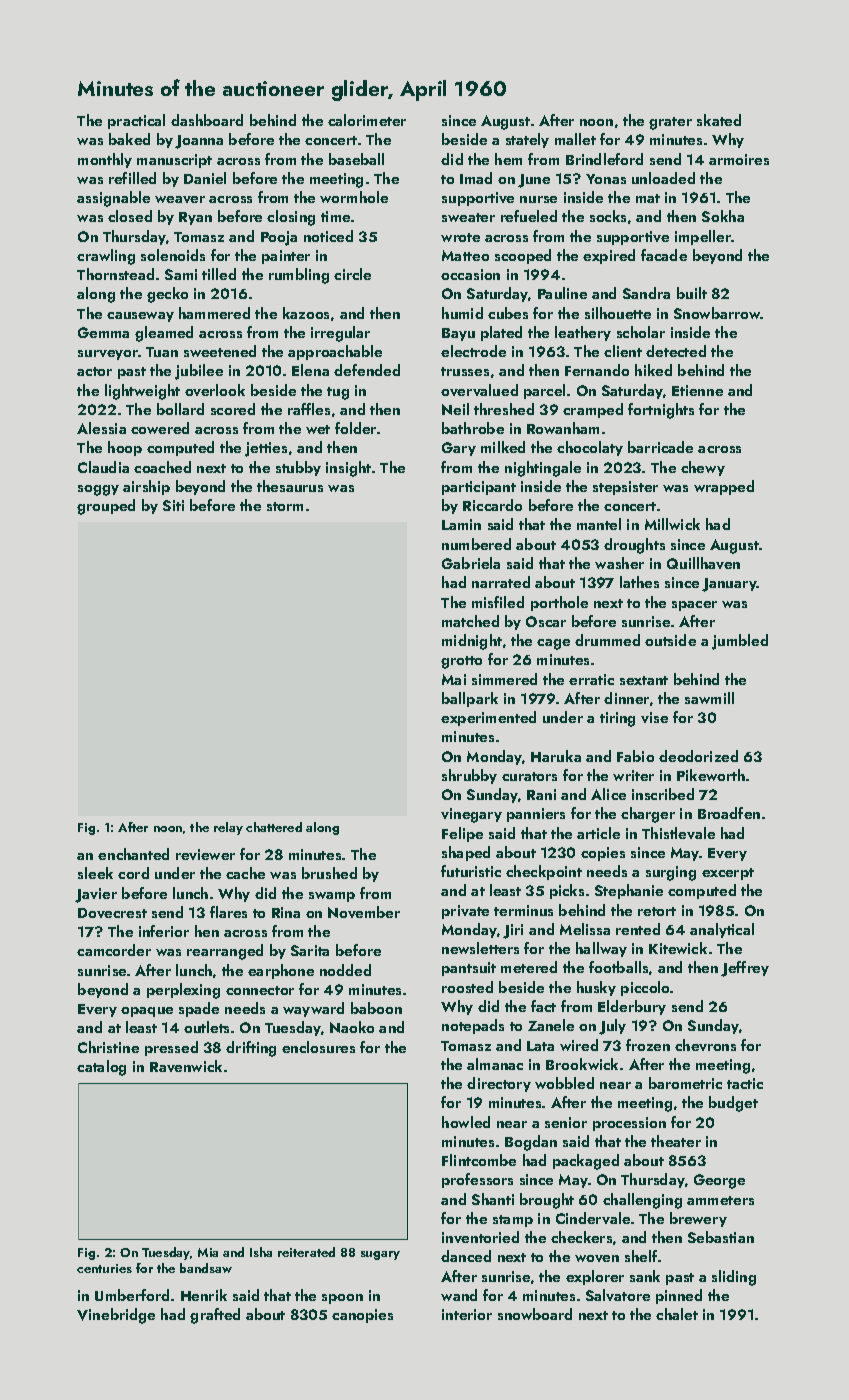 This image has height=1400, width=849. Describe the element at coordinates (285, 506) in the image. I see `storm` at that location.
